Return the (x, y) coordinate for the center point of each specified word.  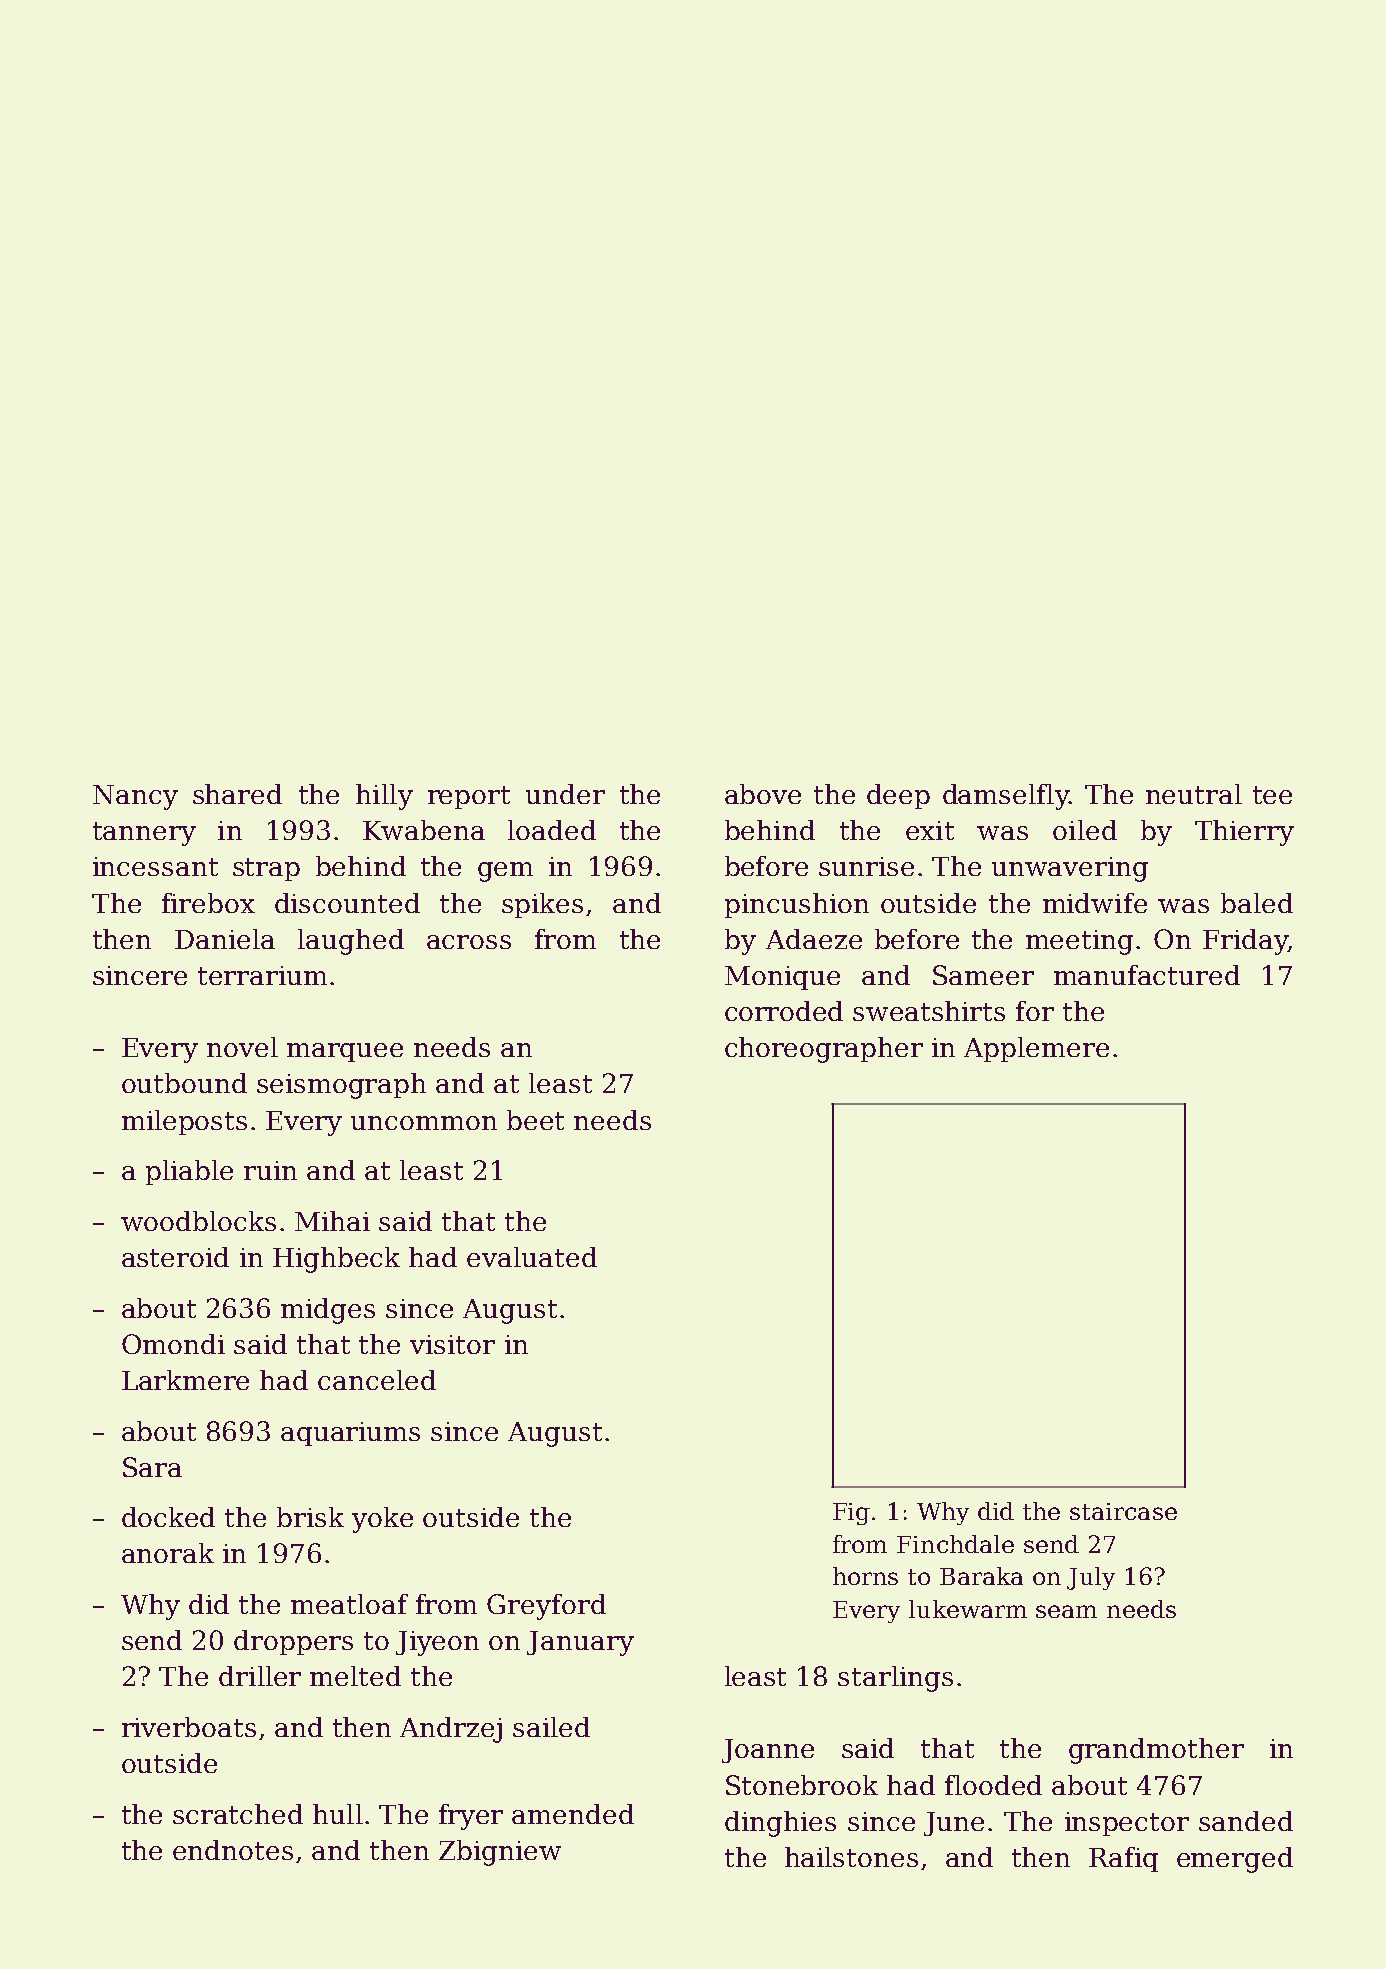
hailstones (851, 1857)
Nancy (135, 797)
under (565, 794)
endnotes (233, 1850)
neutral (1194, 794)
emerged (1235, 1860)
